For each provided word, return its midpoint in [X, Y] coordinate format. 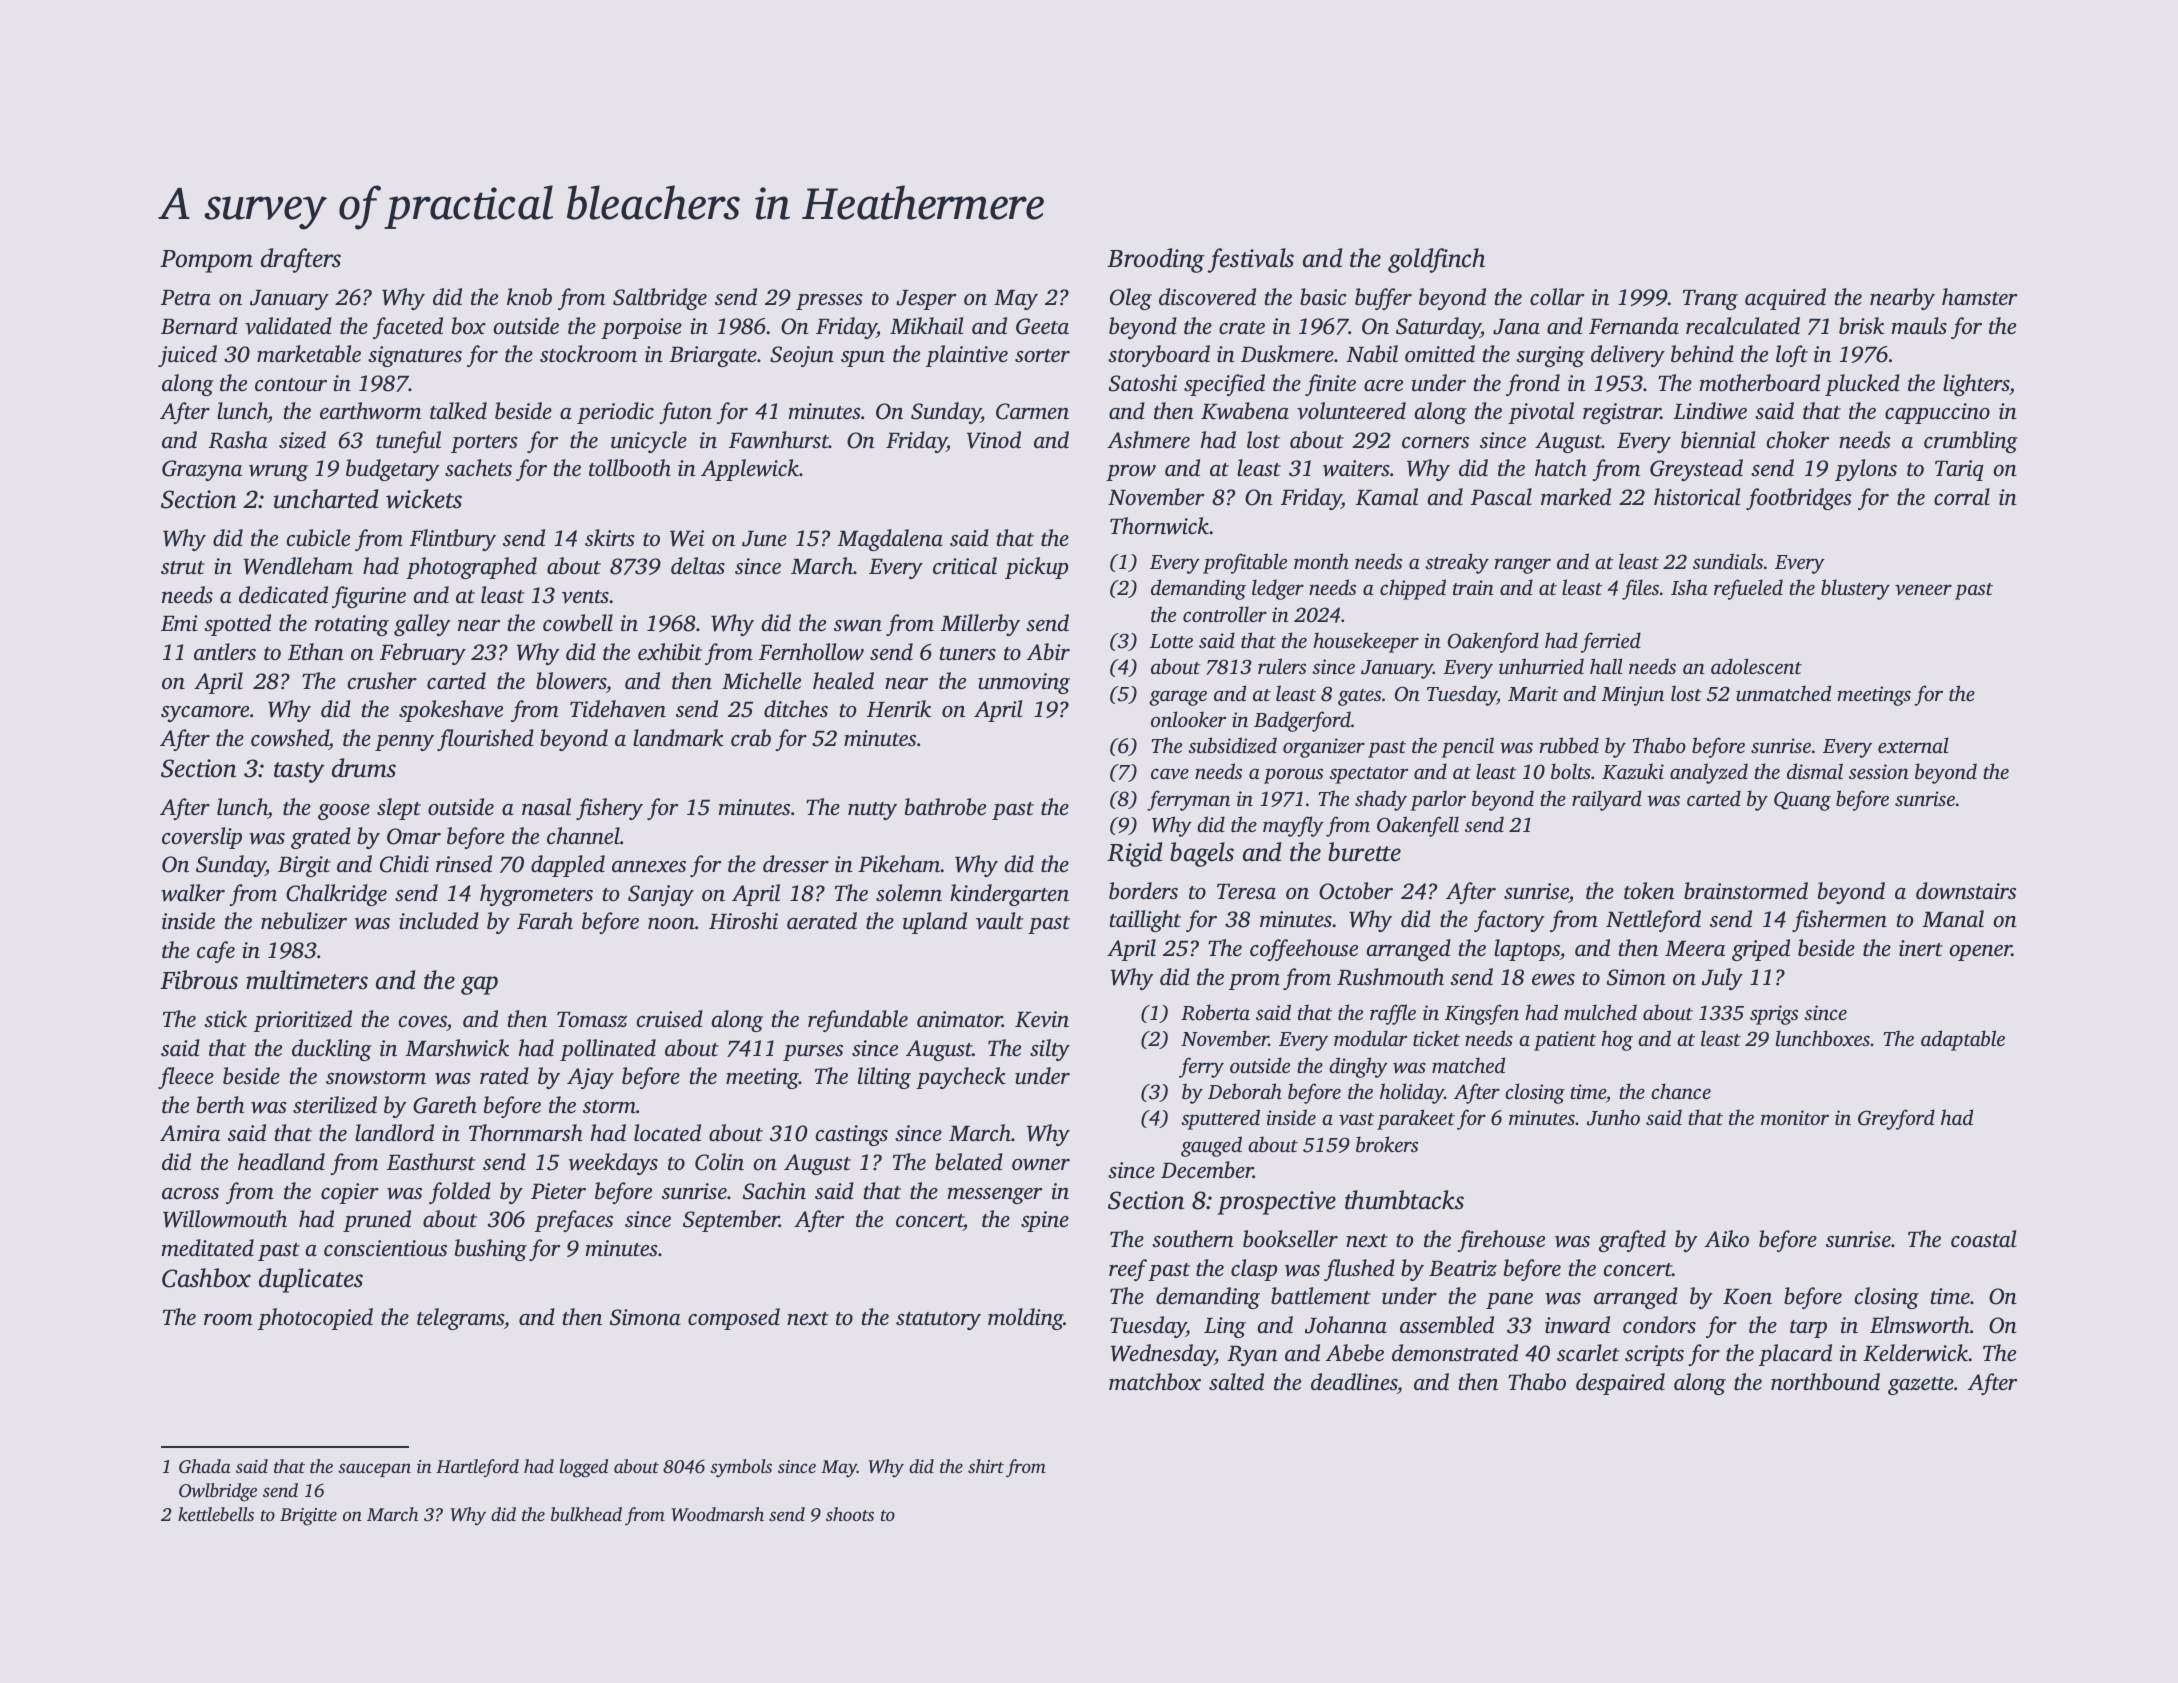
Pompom [206, 261]
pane [1509, 1301]
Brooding [1156, 260]
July [1722, 979]
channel [583, 836]
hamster [1979, 297]
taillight [1145, 921]
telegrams [460, 1319]
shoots [850, 1514]
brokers [1387, 1144]
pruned [377, 1221]
